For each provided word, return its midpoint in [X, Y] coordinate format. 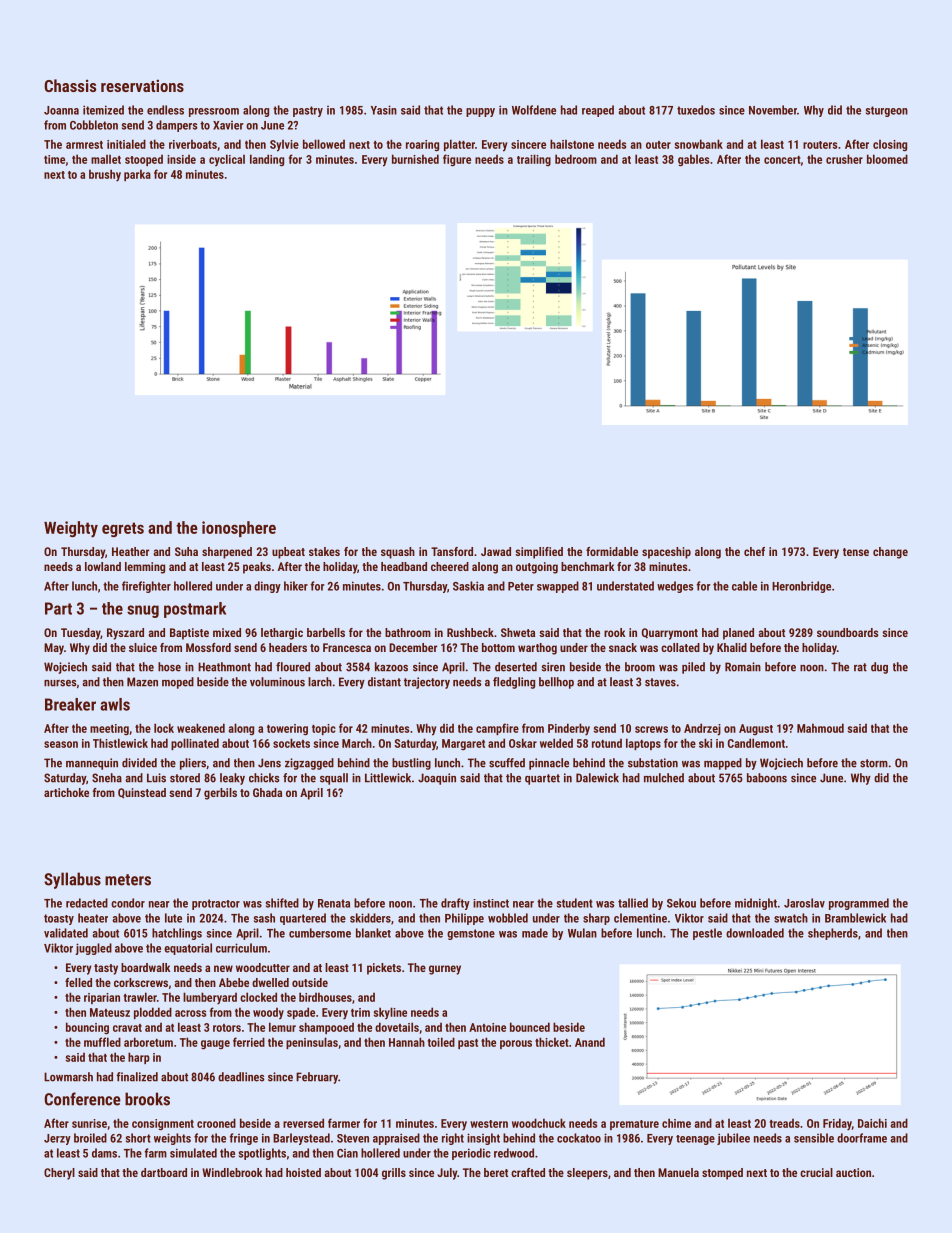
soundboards [847, 632]
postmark [195, 610]
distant [384, 682]
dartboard [164, 1172]
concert [782, 160]
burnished [415, 159]
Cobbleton [94, 125]
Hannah [407, 1042]
